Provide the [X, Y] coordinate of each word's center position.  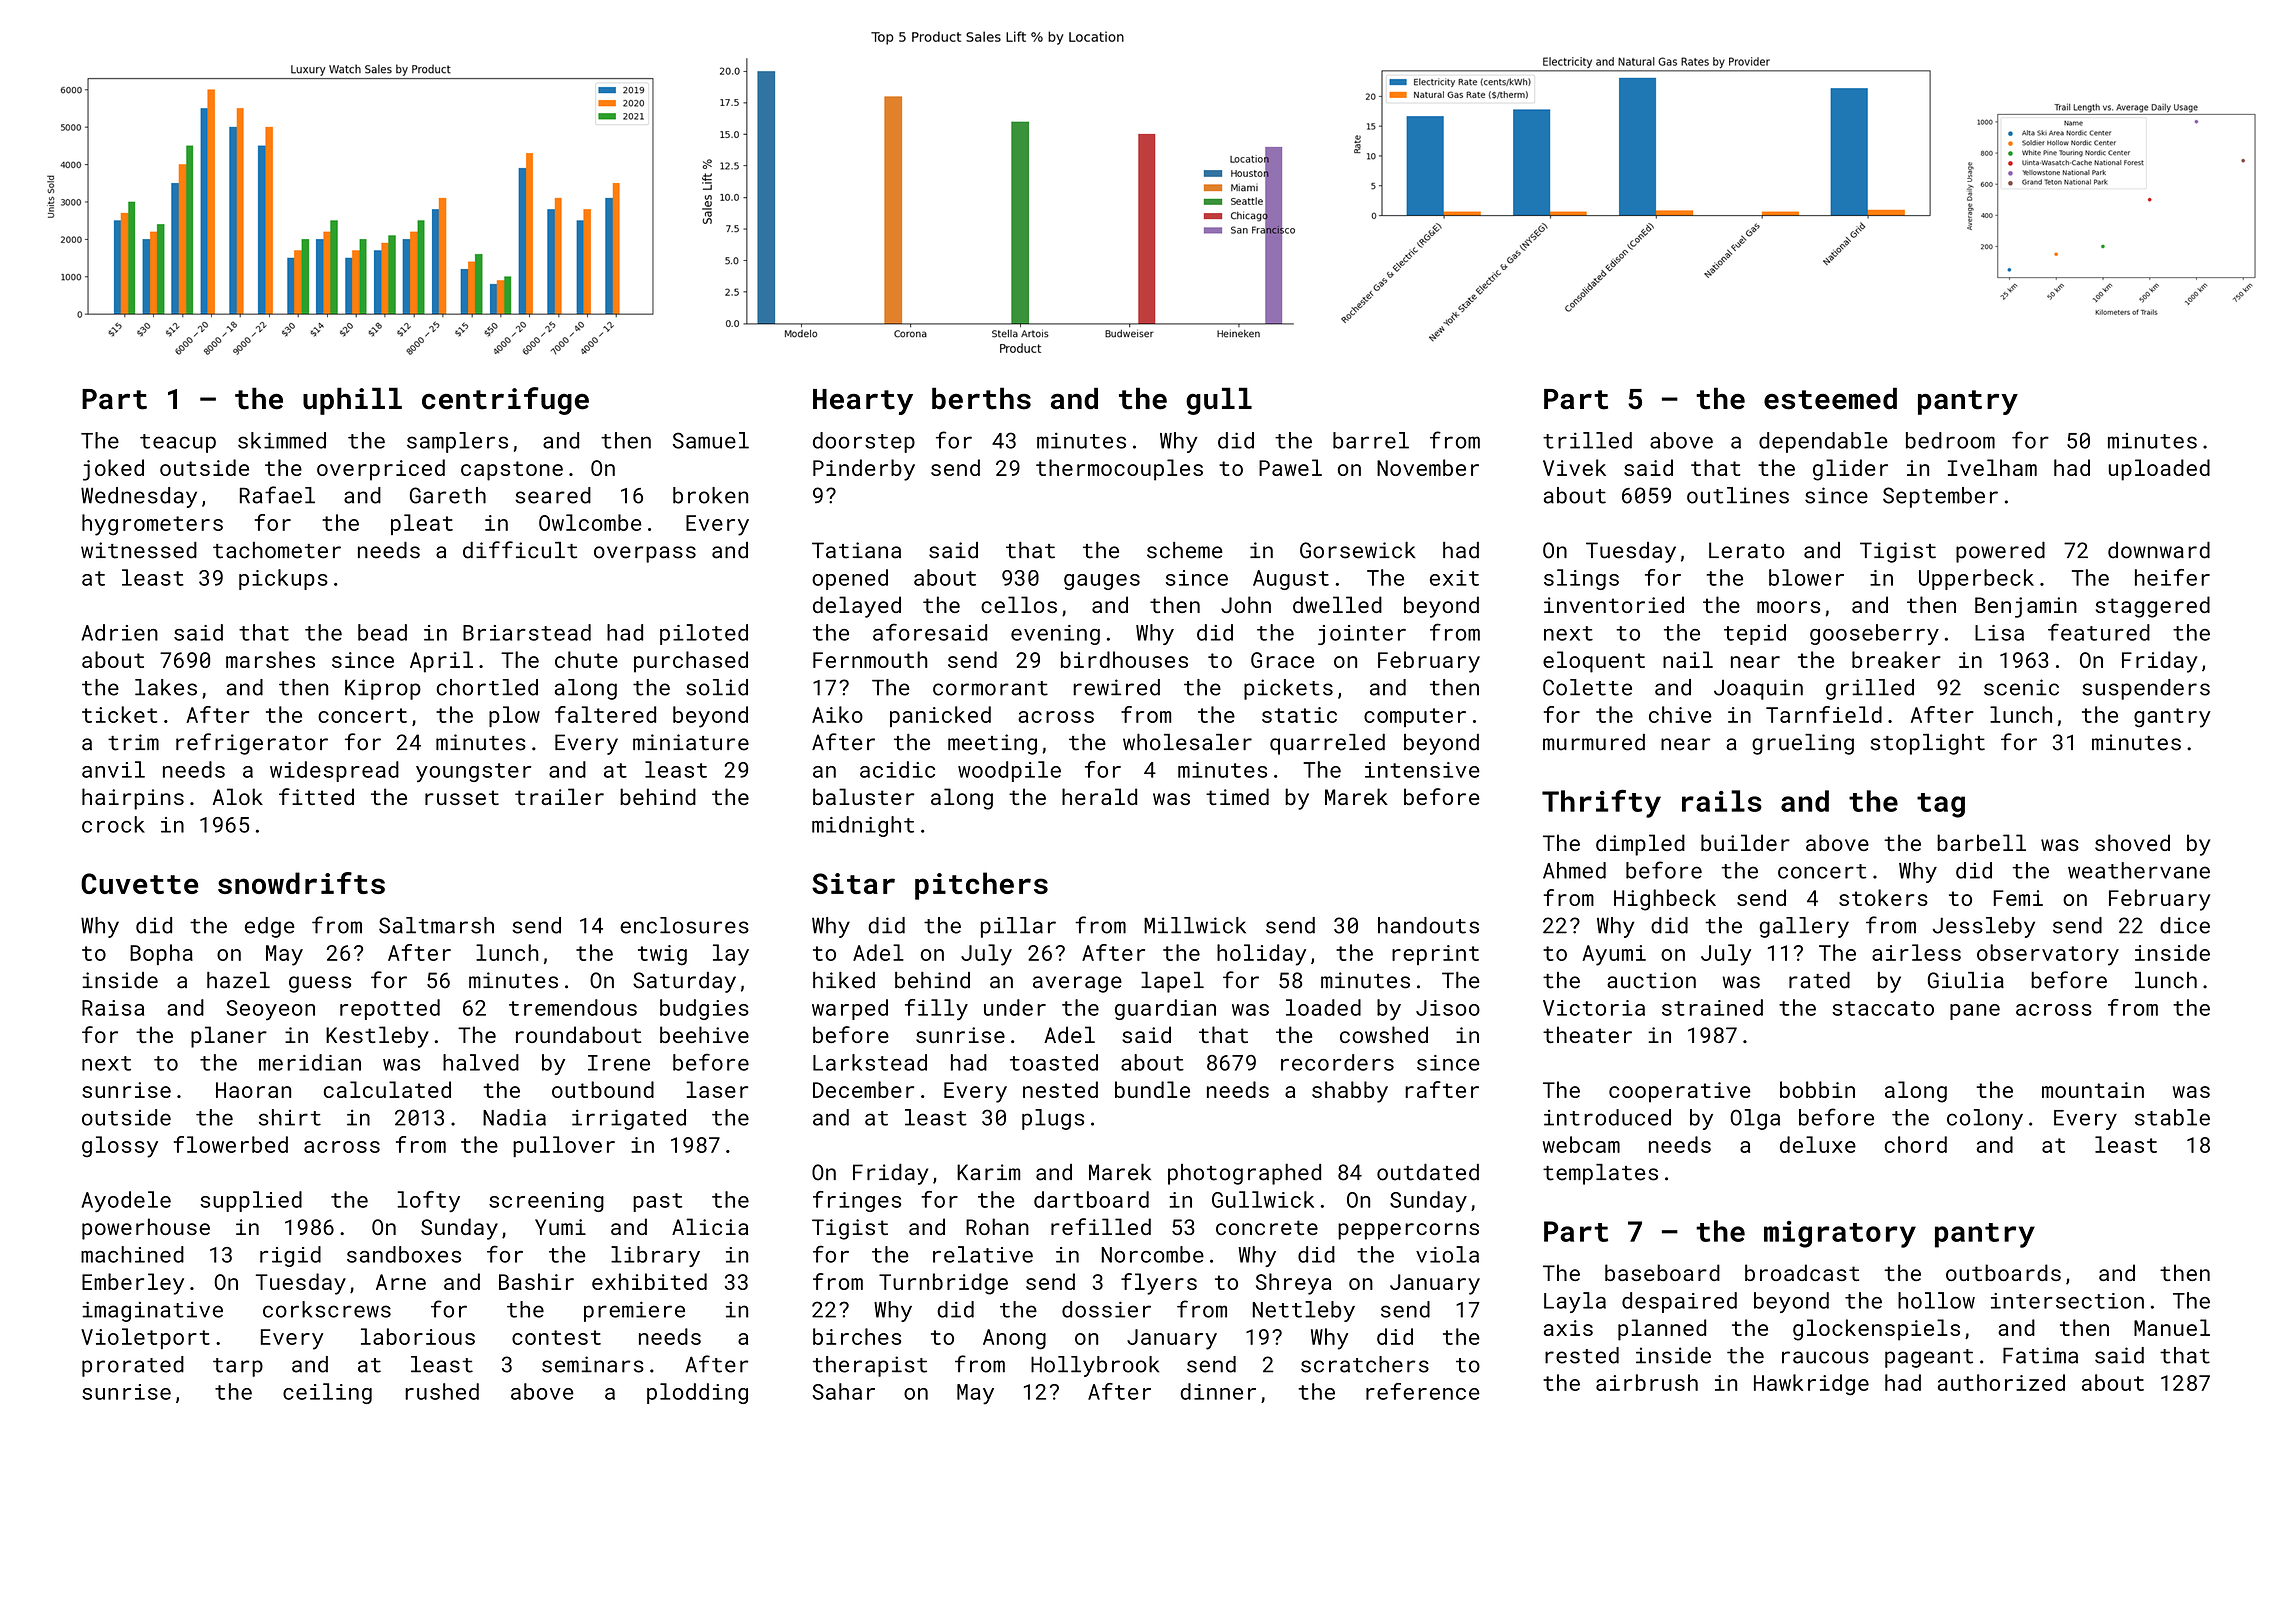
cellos [1019, 604]
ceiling [327, 1393]
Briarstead [527, 632]
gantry [2172, 718]
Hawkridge [1811, 1385]
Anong [1014, 1339]
